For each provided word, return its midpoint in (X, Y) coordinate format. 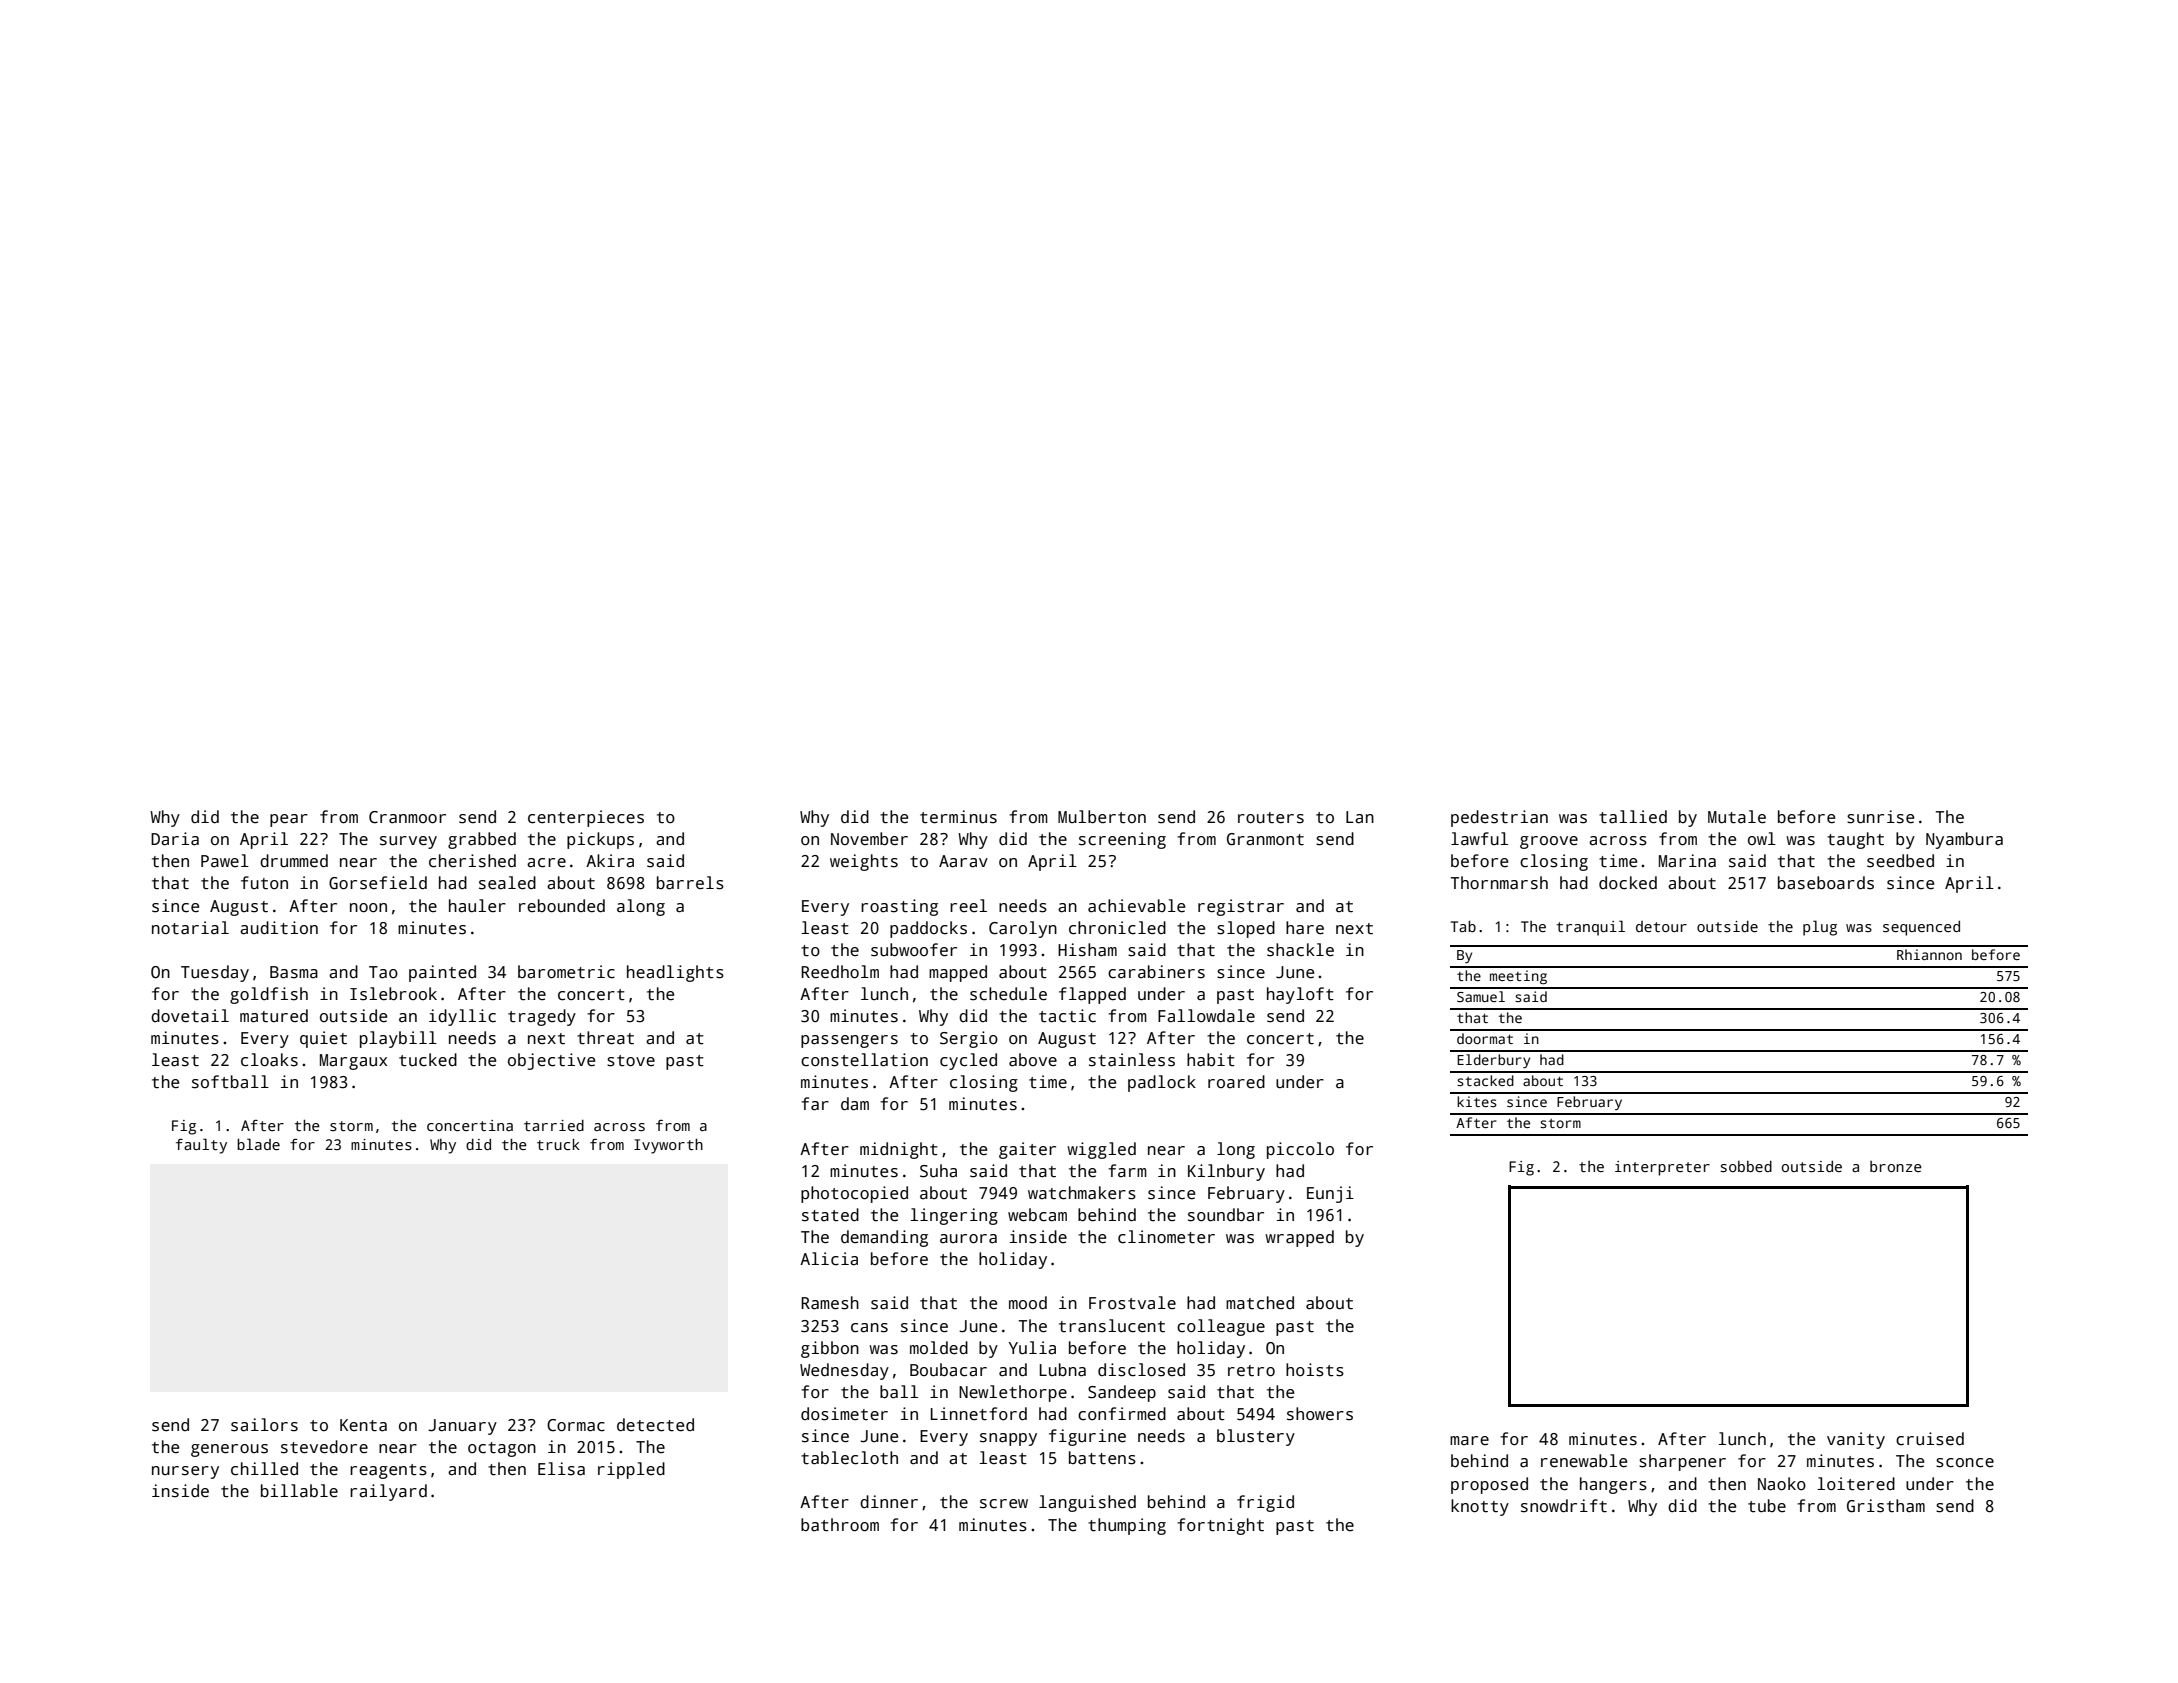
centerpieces (586, 818)
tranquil (1591, 928)
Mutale (1737, 817)
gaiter (1027, 1150)
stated (830, 1215)
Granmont (1265, 839)
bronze (1896, 1166)
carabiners (1156, 972)
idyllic (462, 1017)
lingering (954, 1216)
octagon (502, 1449)
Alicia (829, 1259)
